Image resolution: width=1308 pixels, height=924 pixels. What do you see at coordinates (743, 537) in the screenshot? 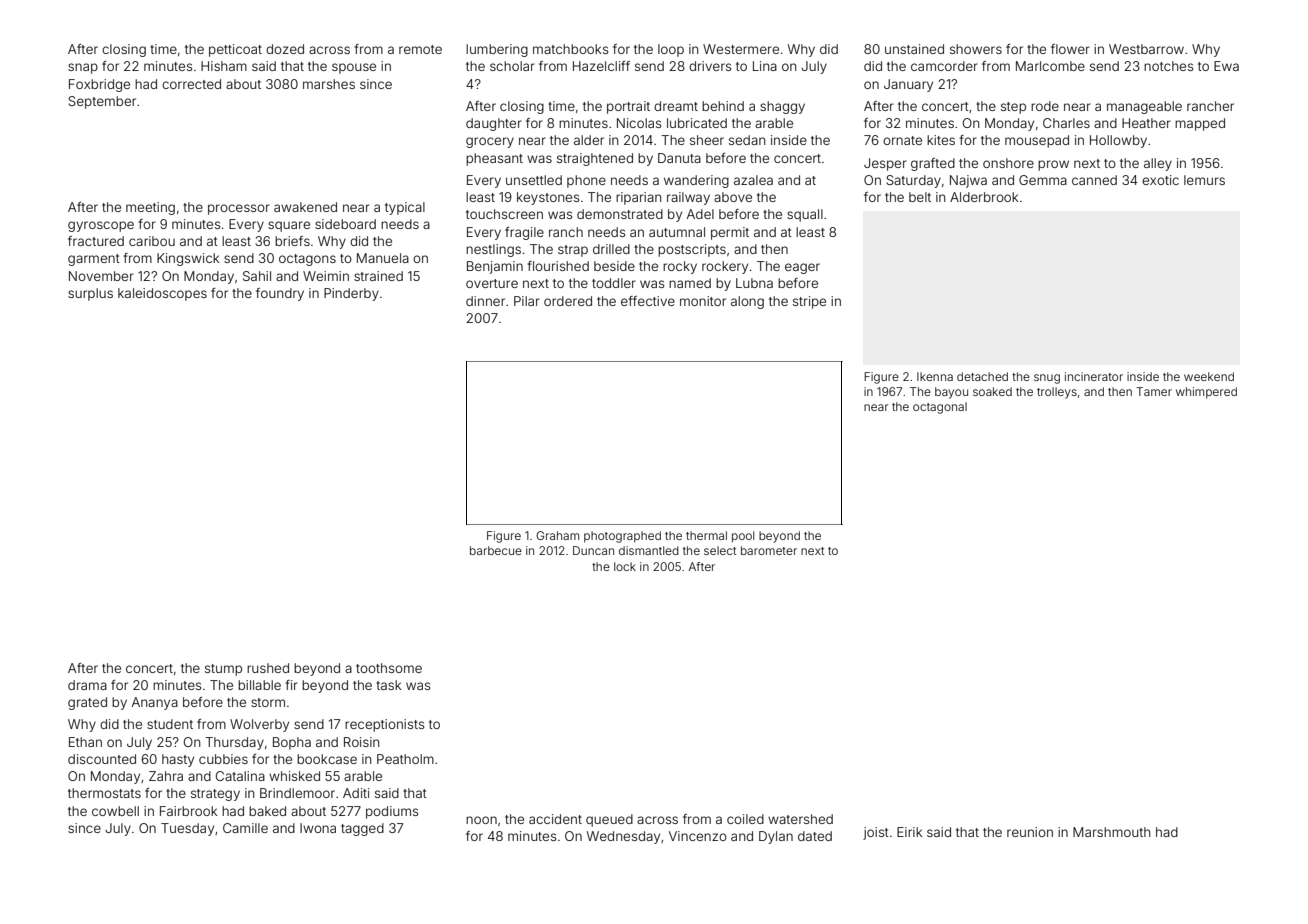
I see `pool` at bounding box center [743, 537].
